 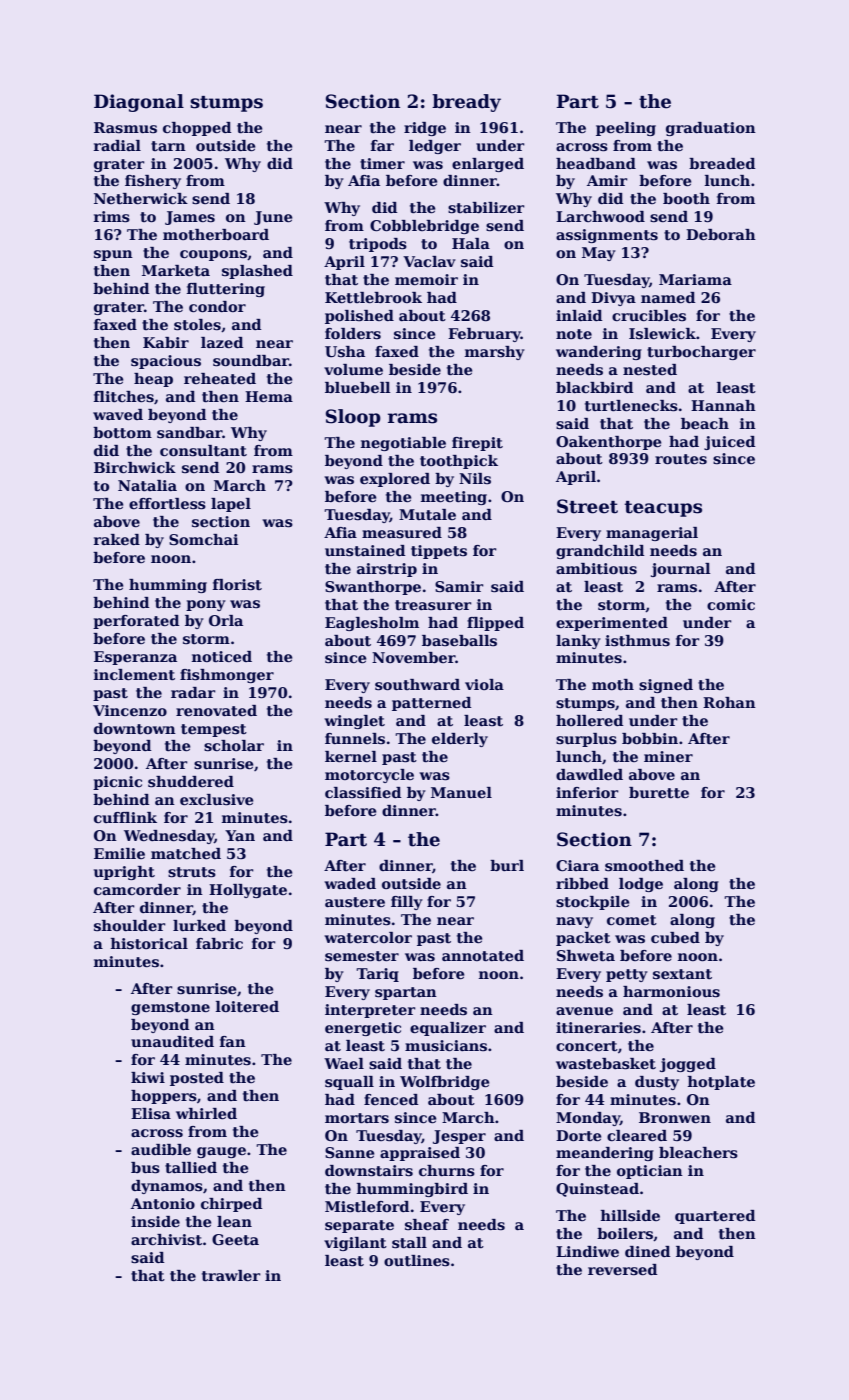 I want to click on headband, so click(x=596, y=163).
